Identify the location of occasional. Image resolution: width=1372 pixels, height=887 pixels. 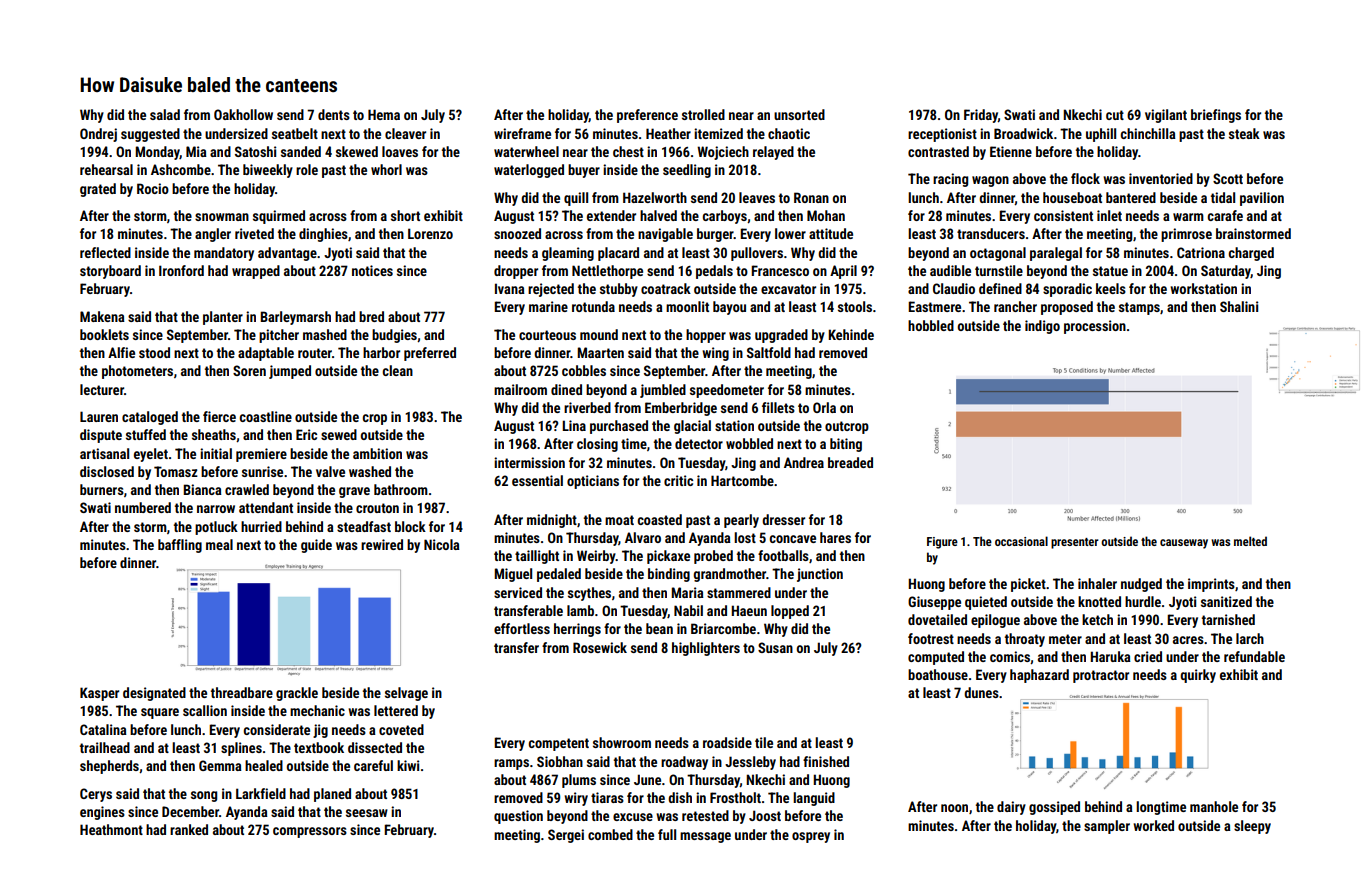
(1021, 541).
